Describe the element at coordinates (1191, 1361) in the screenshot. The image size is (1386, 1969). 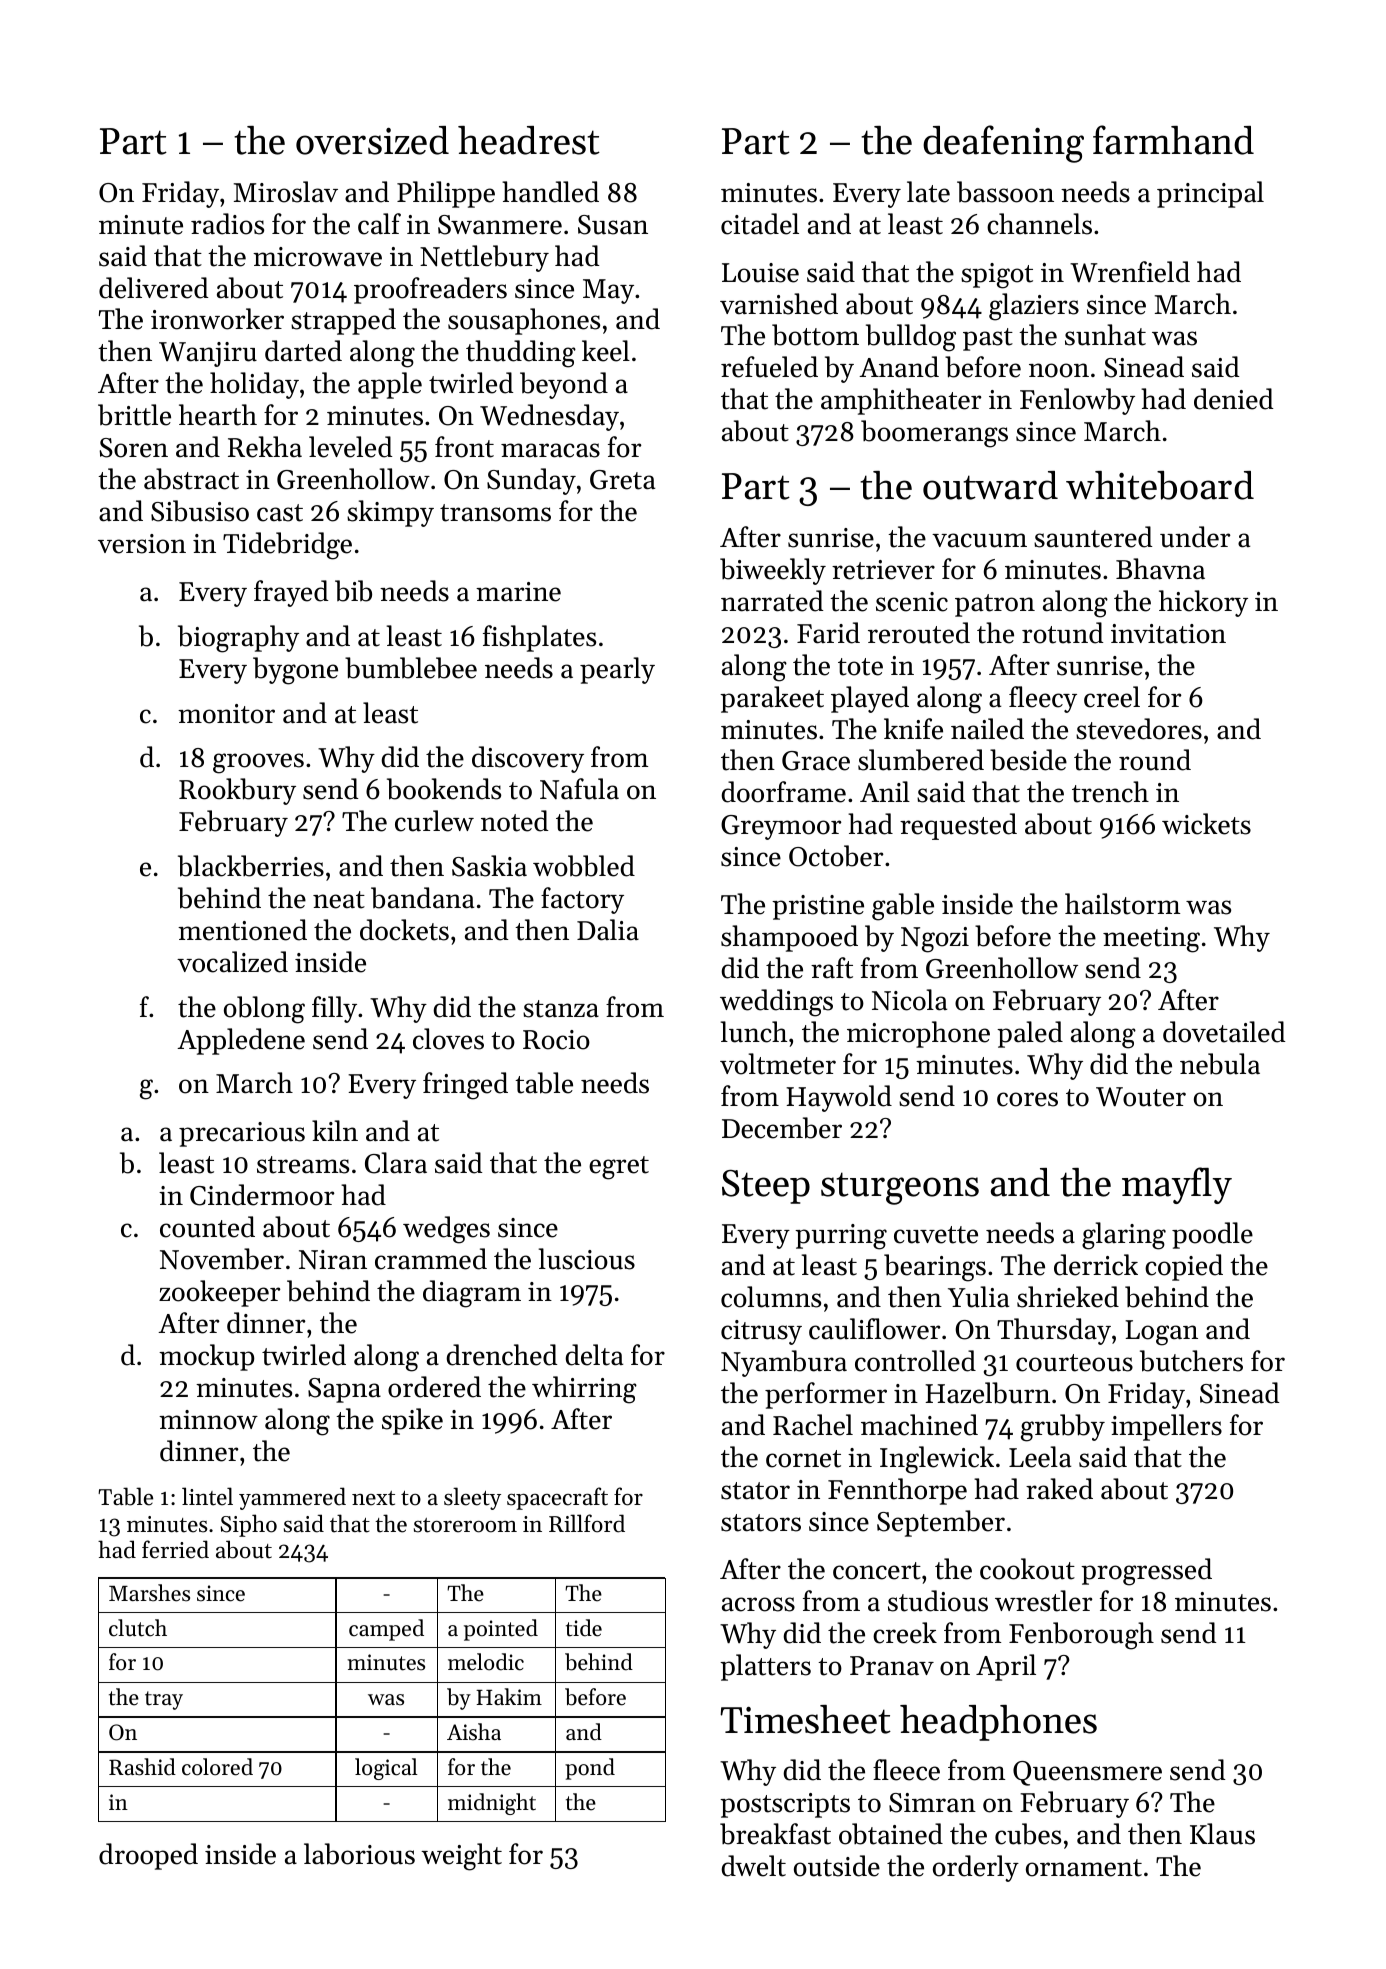
I see `butchers` at that location.
